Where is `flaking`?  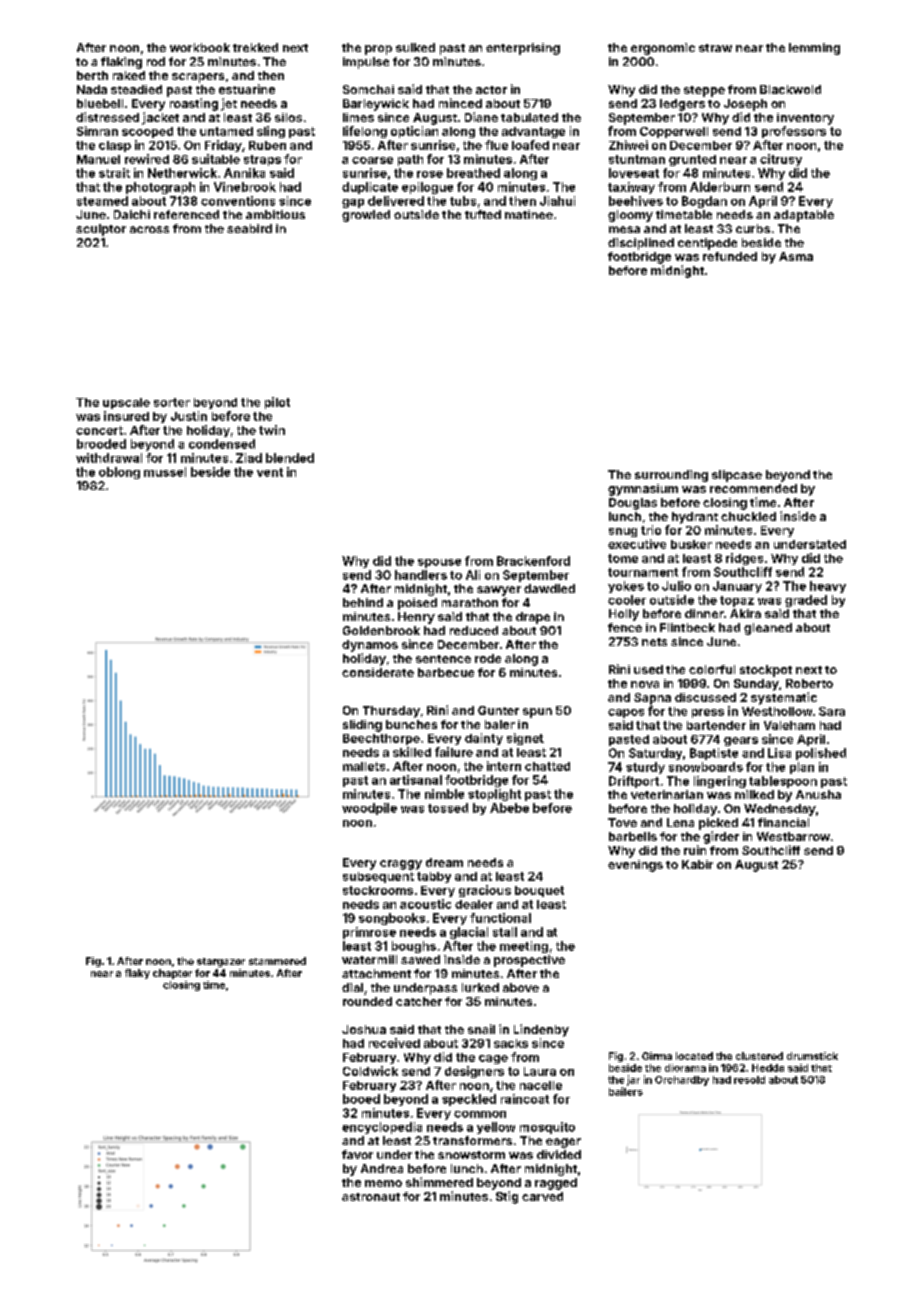
flaking is located at coordinates (121, 63).
